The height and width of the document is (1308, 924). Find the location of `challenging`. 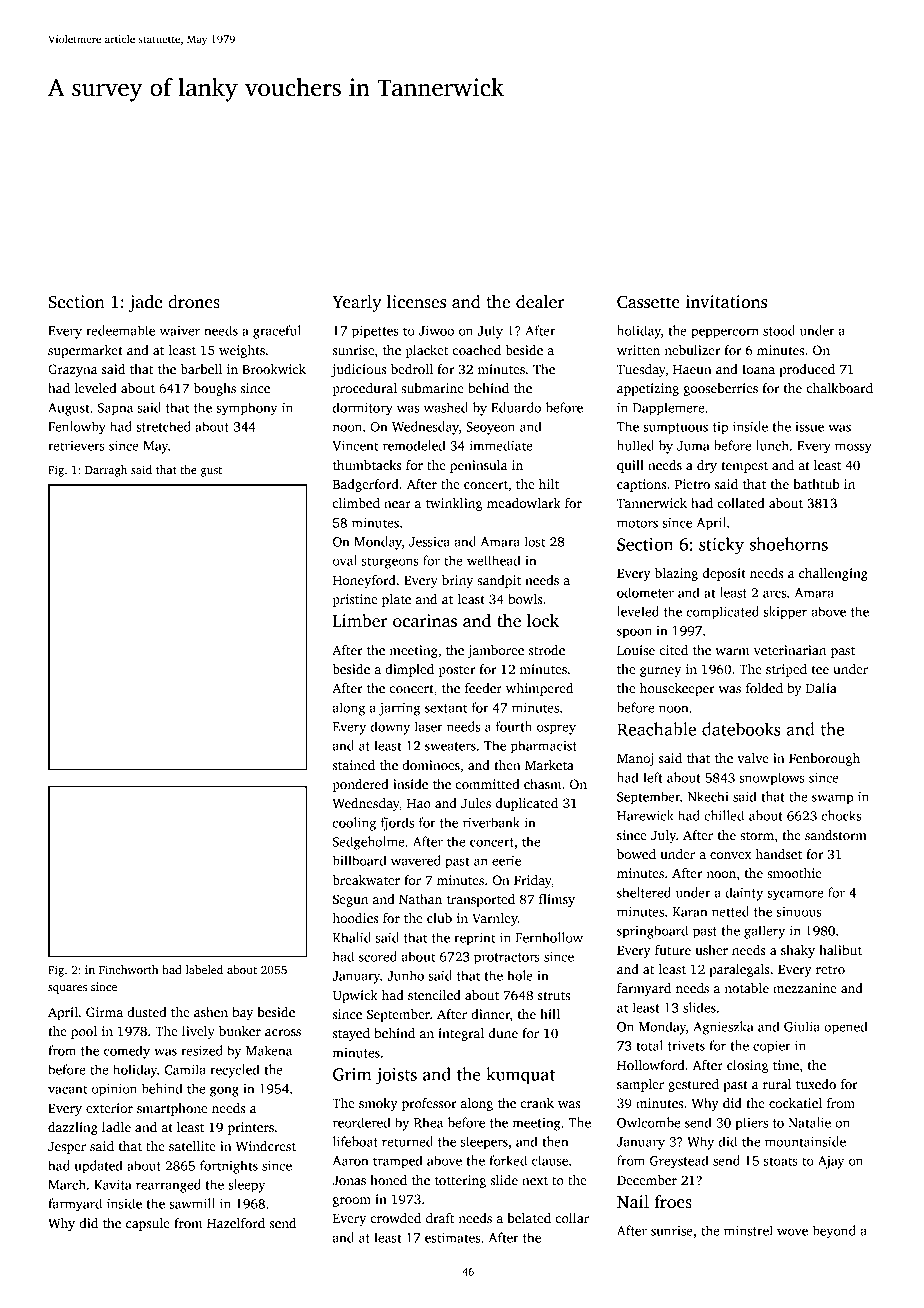

challenging is located at coordinates (833, 574).
